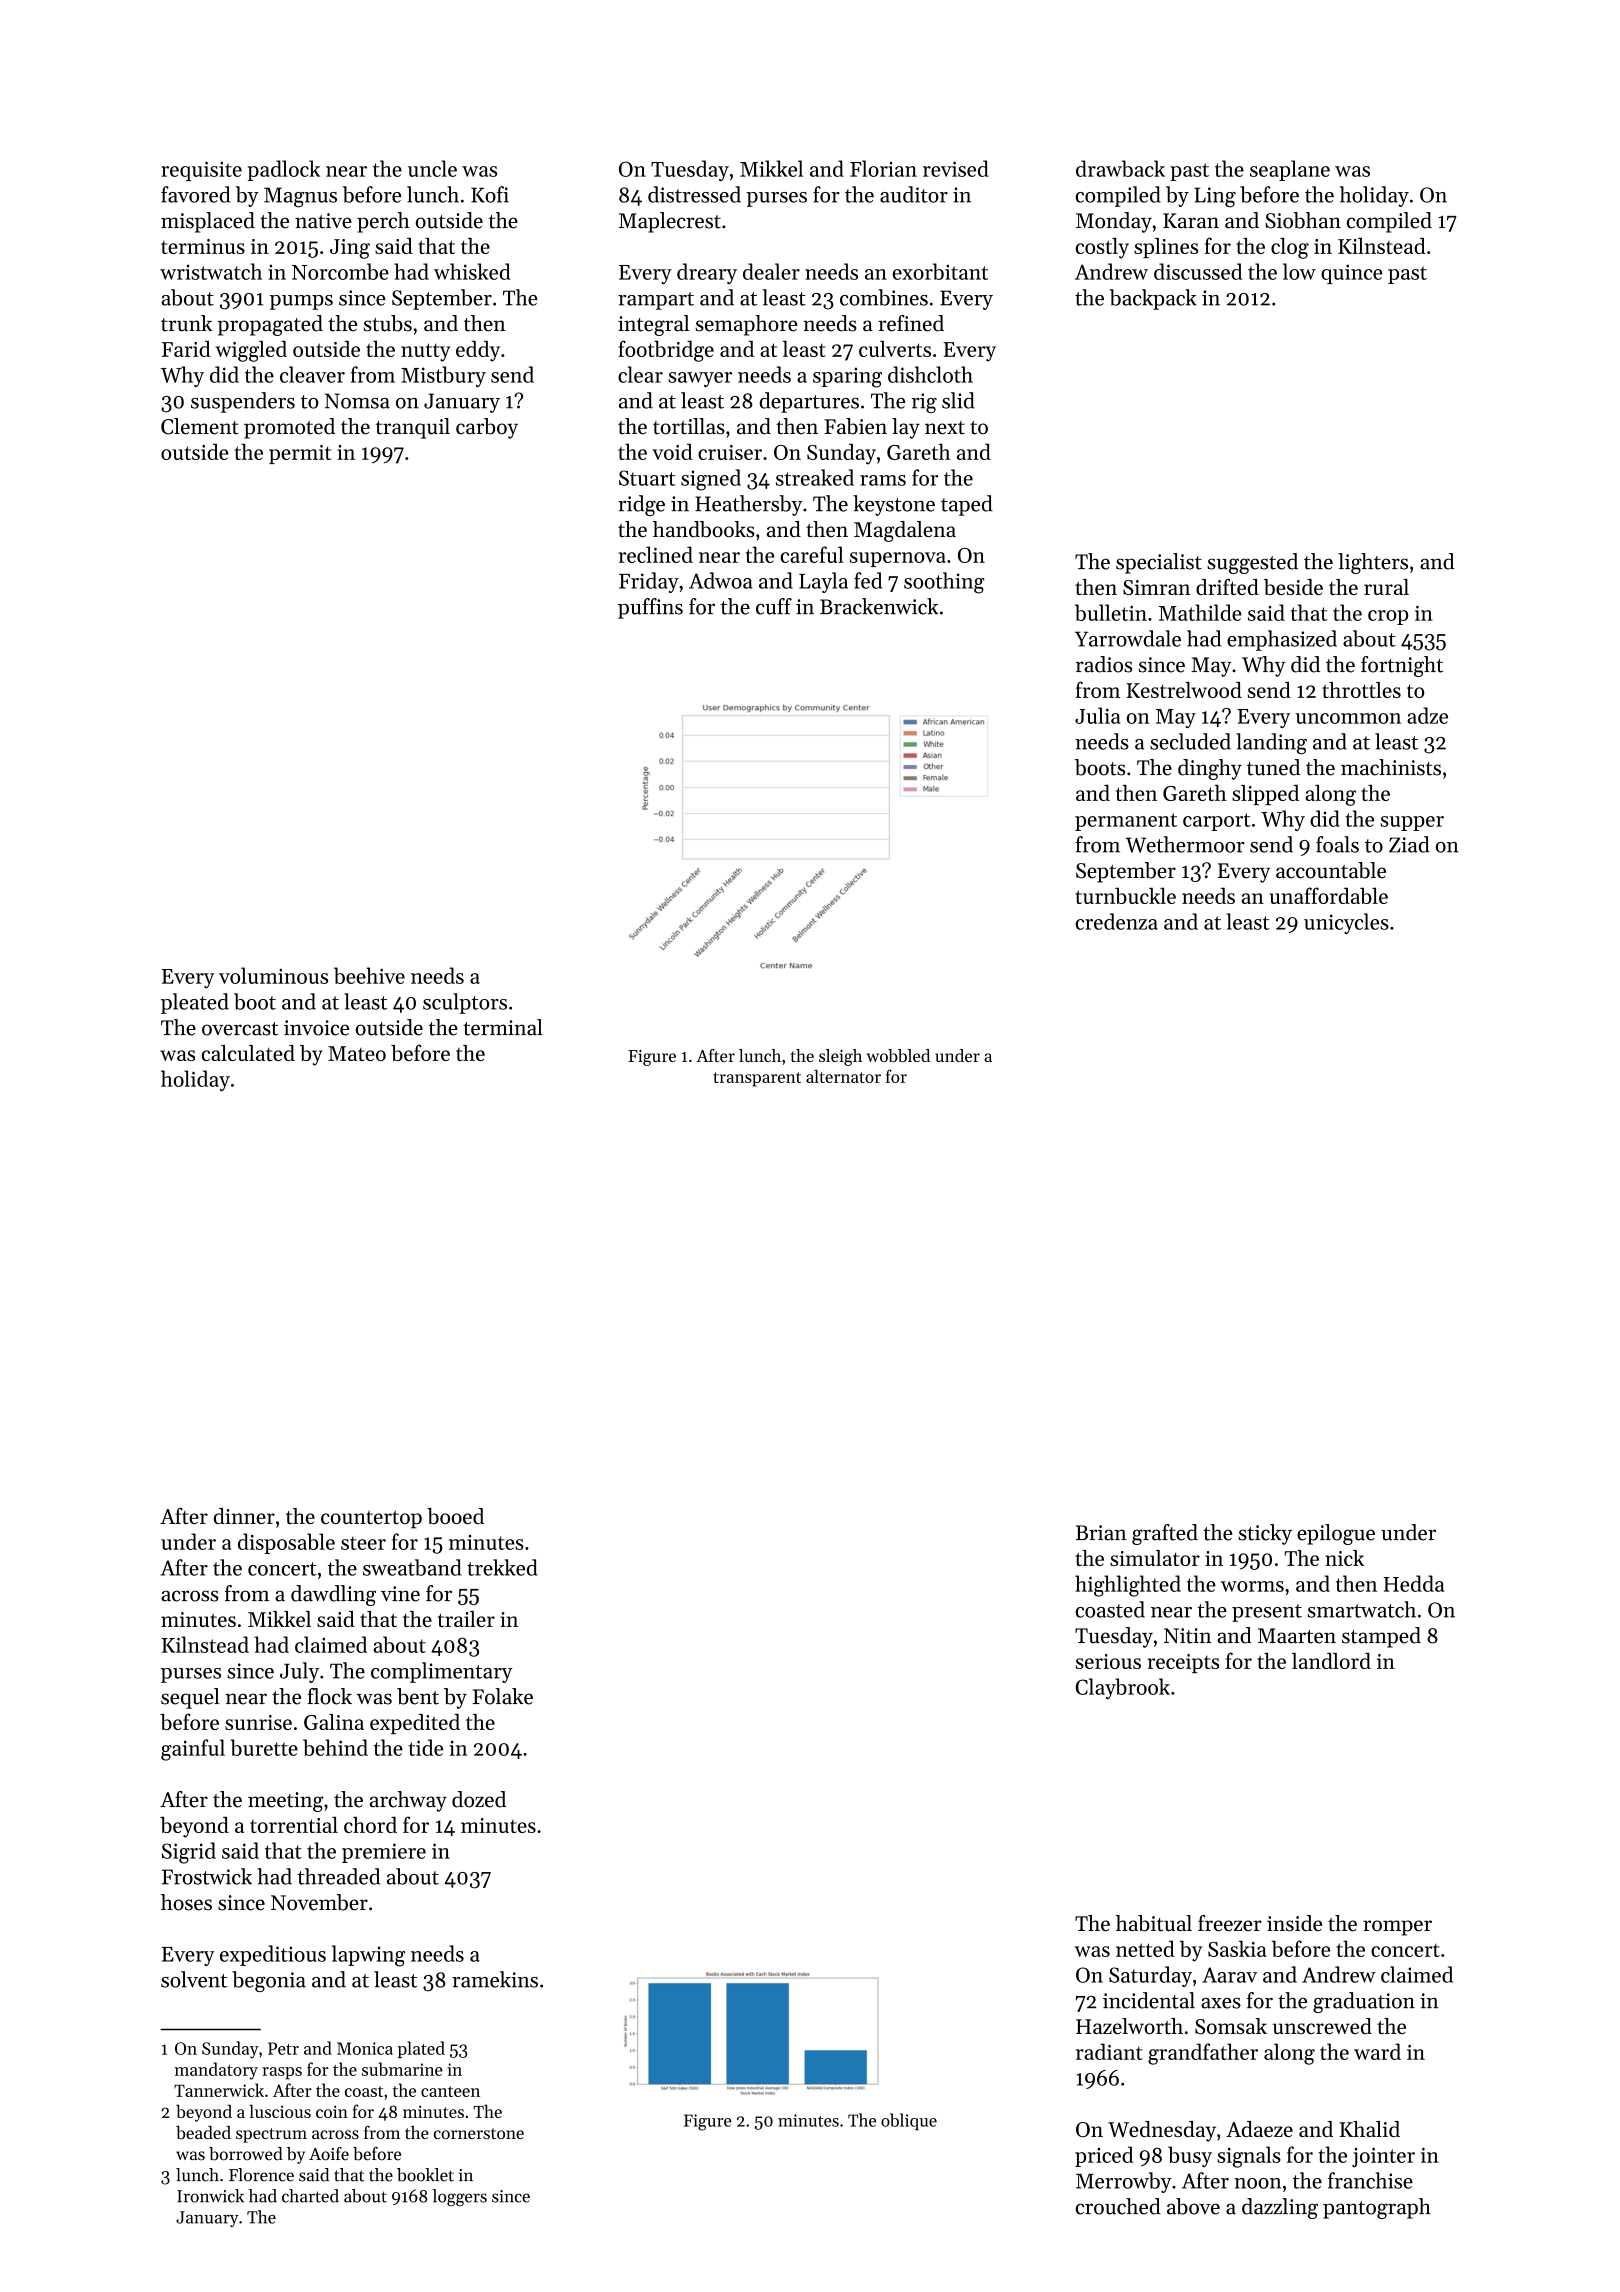 This document has width=1620, height=2292. Describe the element at coordinates (195, 1003) in the document. I see `pleated` at that location.
